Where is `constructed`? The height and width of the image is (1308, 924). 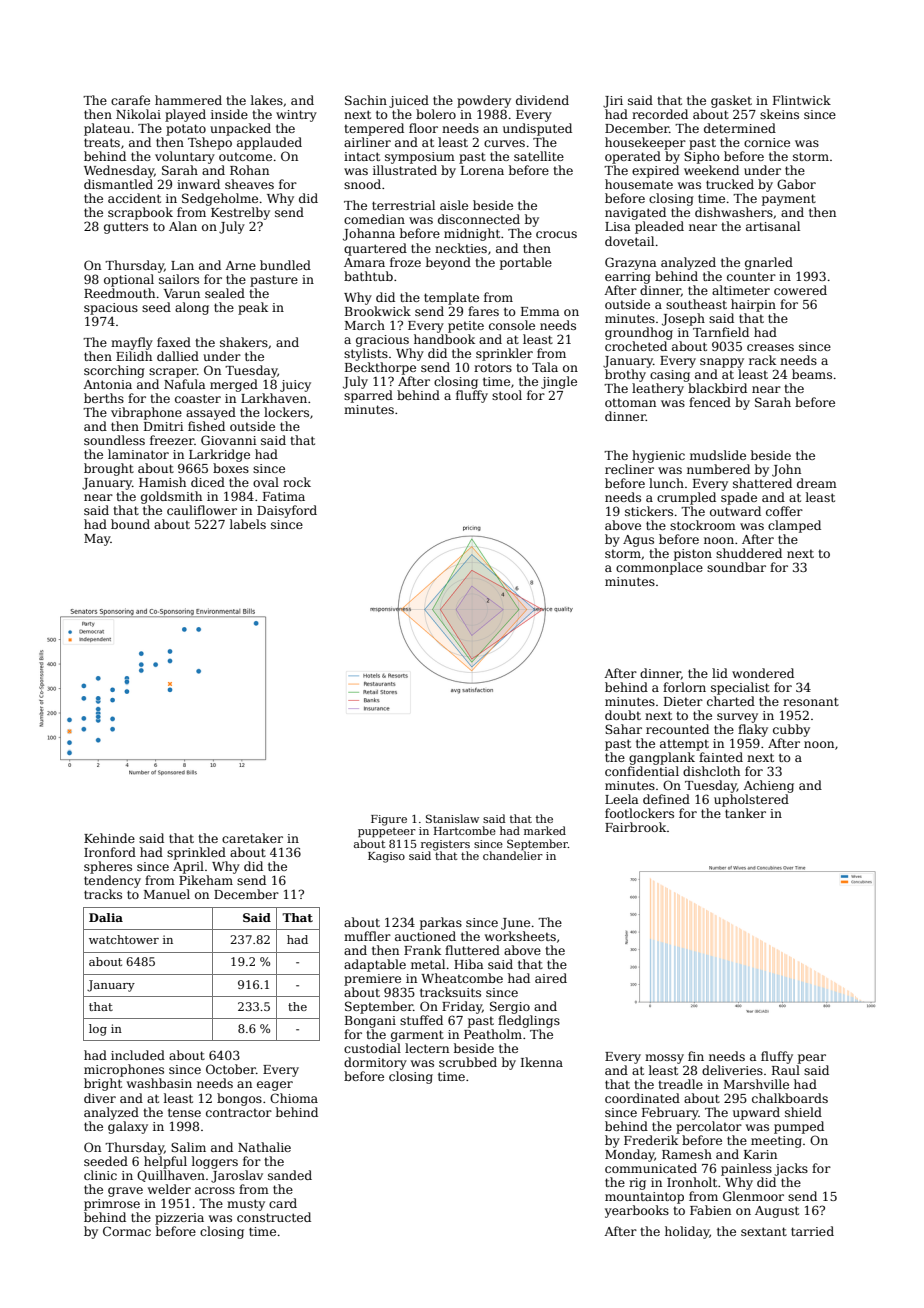
constructed is located at coordinates (274, 1217).
